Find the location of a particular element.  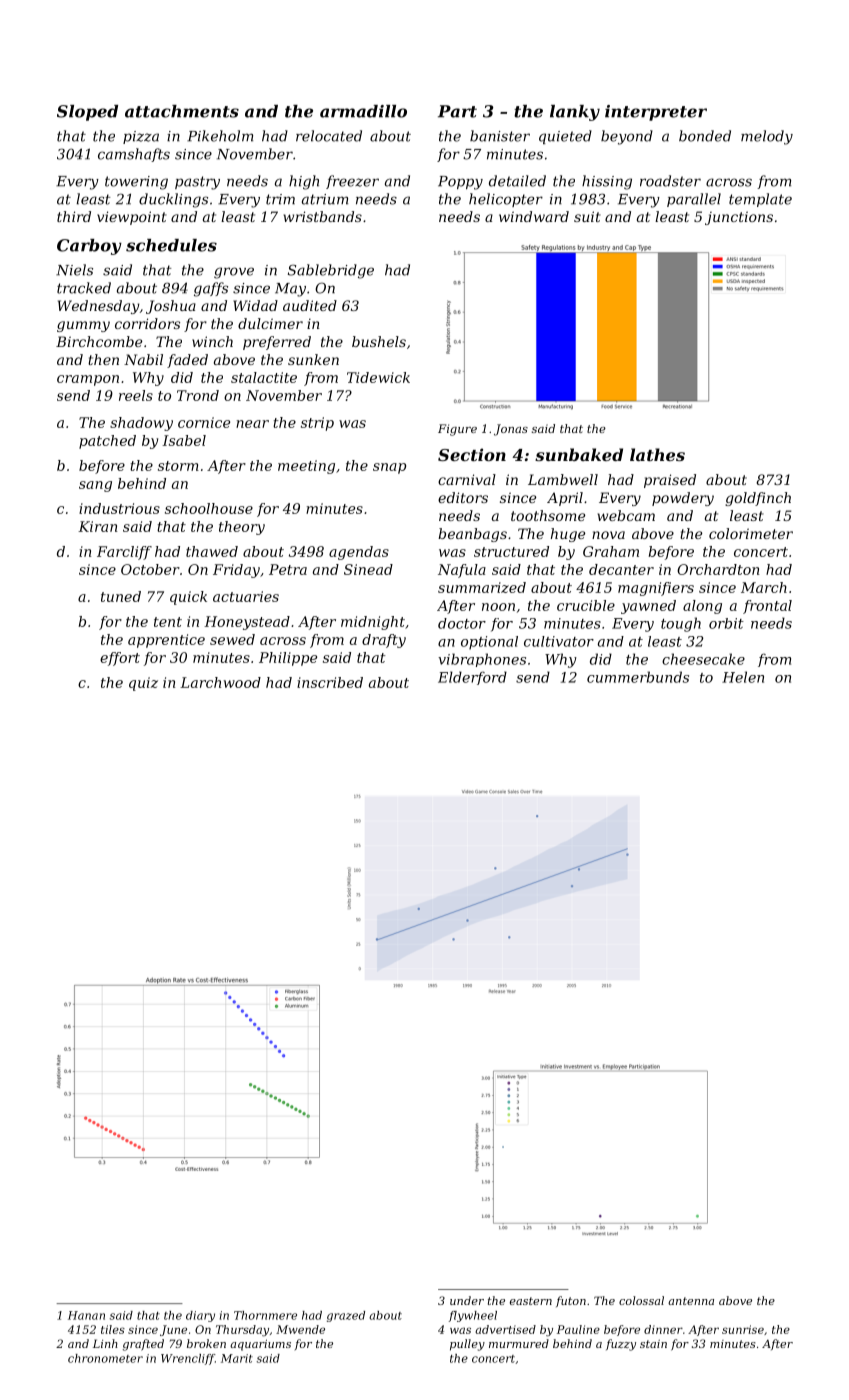

sewed is located at coordinates (232, 639).
